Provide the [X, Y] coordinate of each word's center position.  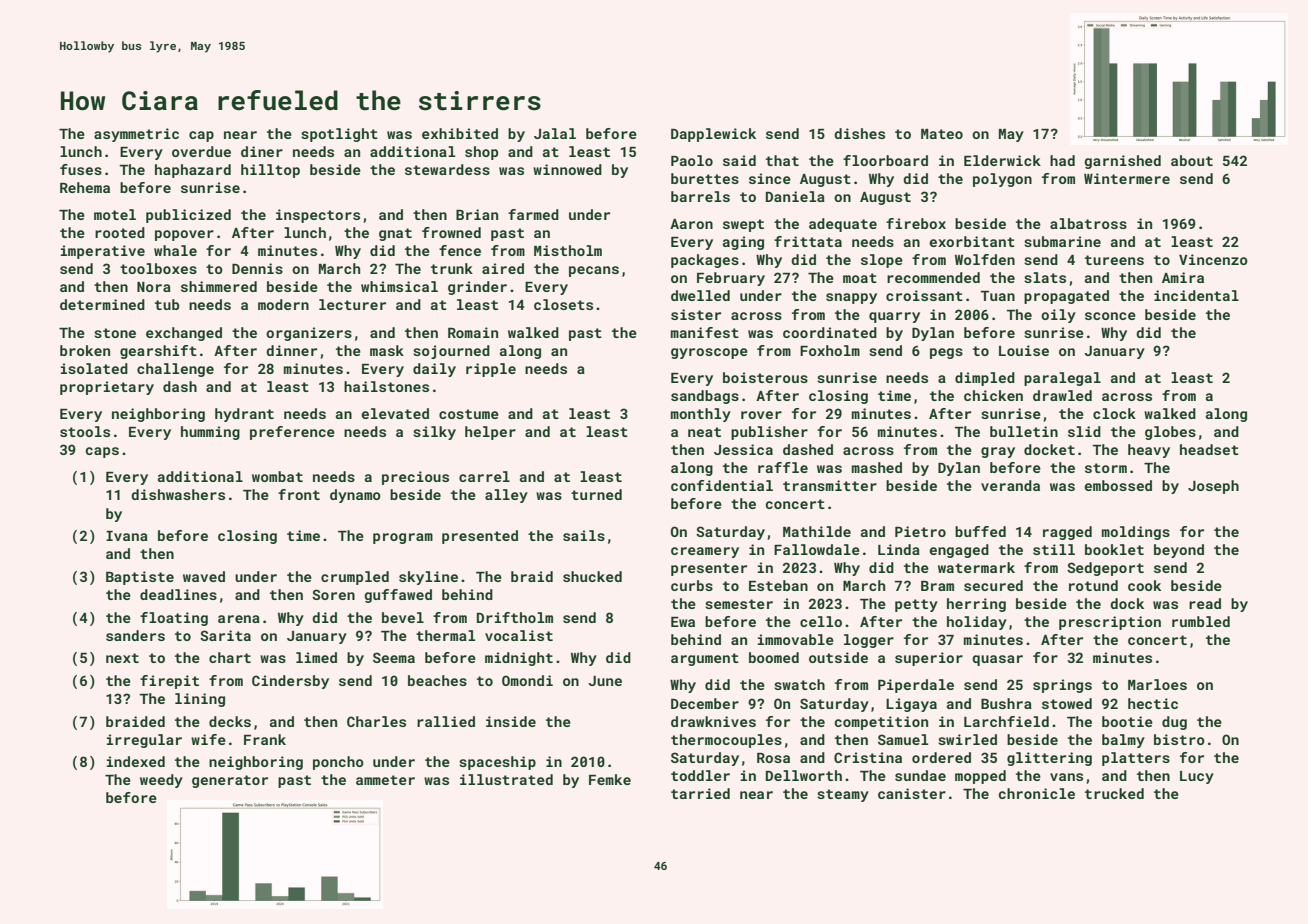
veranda [1010, 485]
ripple [491, 370]
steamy [843, 795]
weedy [161, 781]
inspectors [318, 216]
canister [912, 793]
